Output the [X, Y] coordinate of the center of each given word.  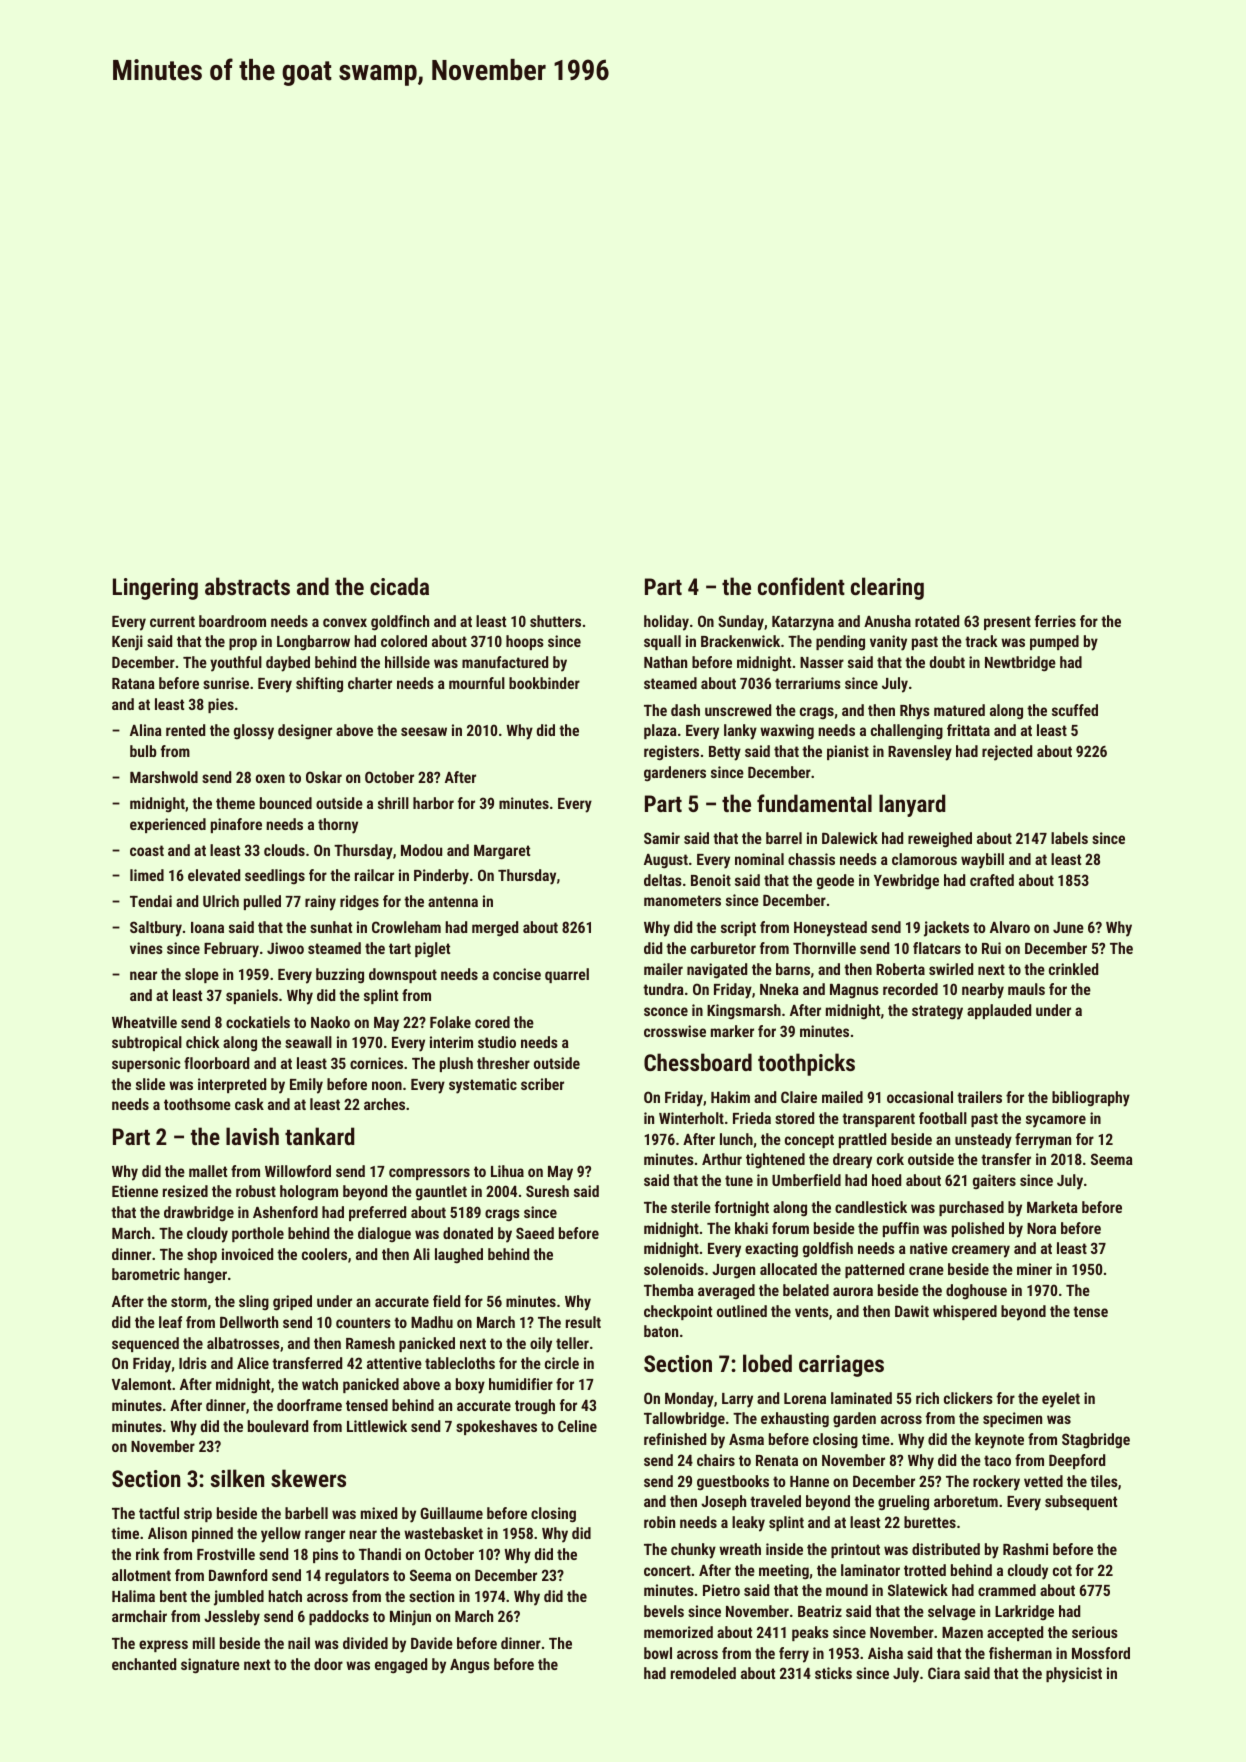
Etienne [135, 1191]
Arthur [722, 1159]
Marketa [1052, 1207]
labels [1069, 838]
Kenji [127, 643]
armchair [139, 1616]
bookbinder [544, 683]
